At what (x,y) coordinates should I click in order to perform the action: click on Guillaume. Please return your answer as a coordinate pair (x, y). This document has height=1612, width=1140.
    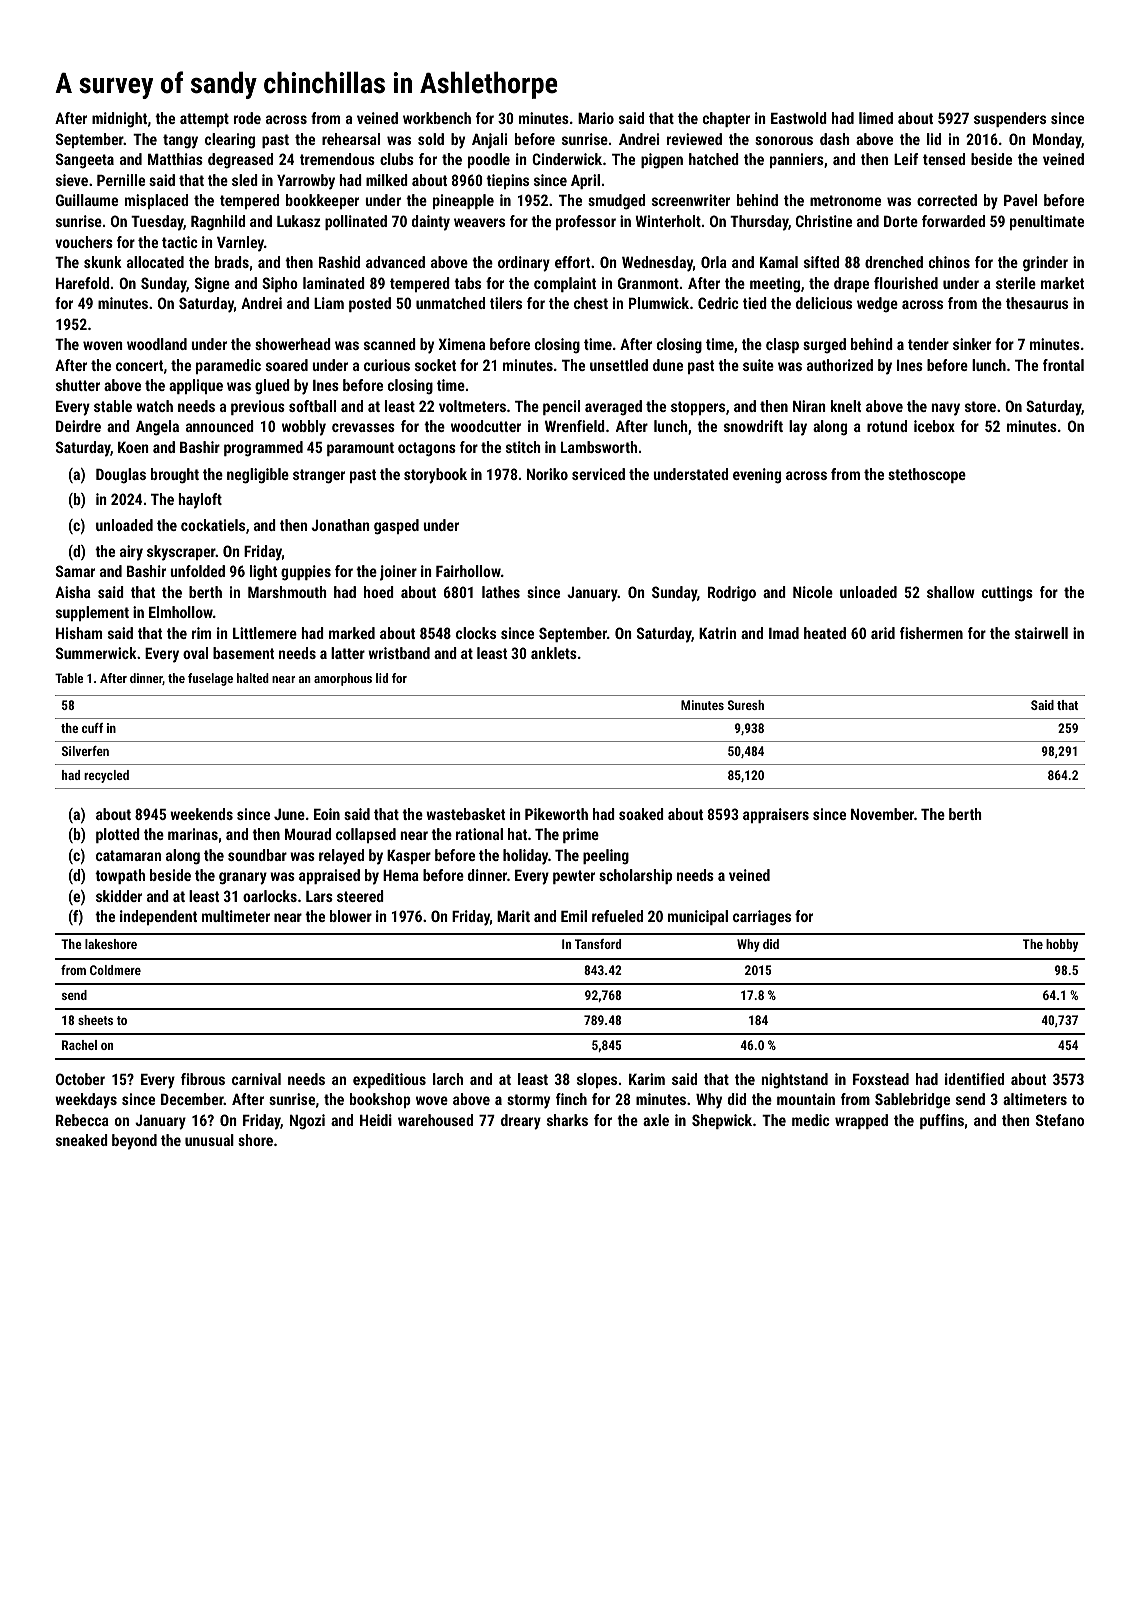
    Looking at the image, I should click on (87, 200).
